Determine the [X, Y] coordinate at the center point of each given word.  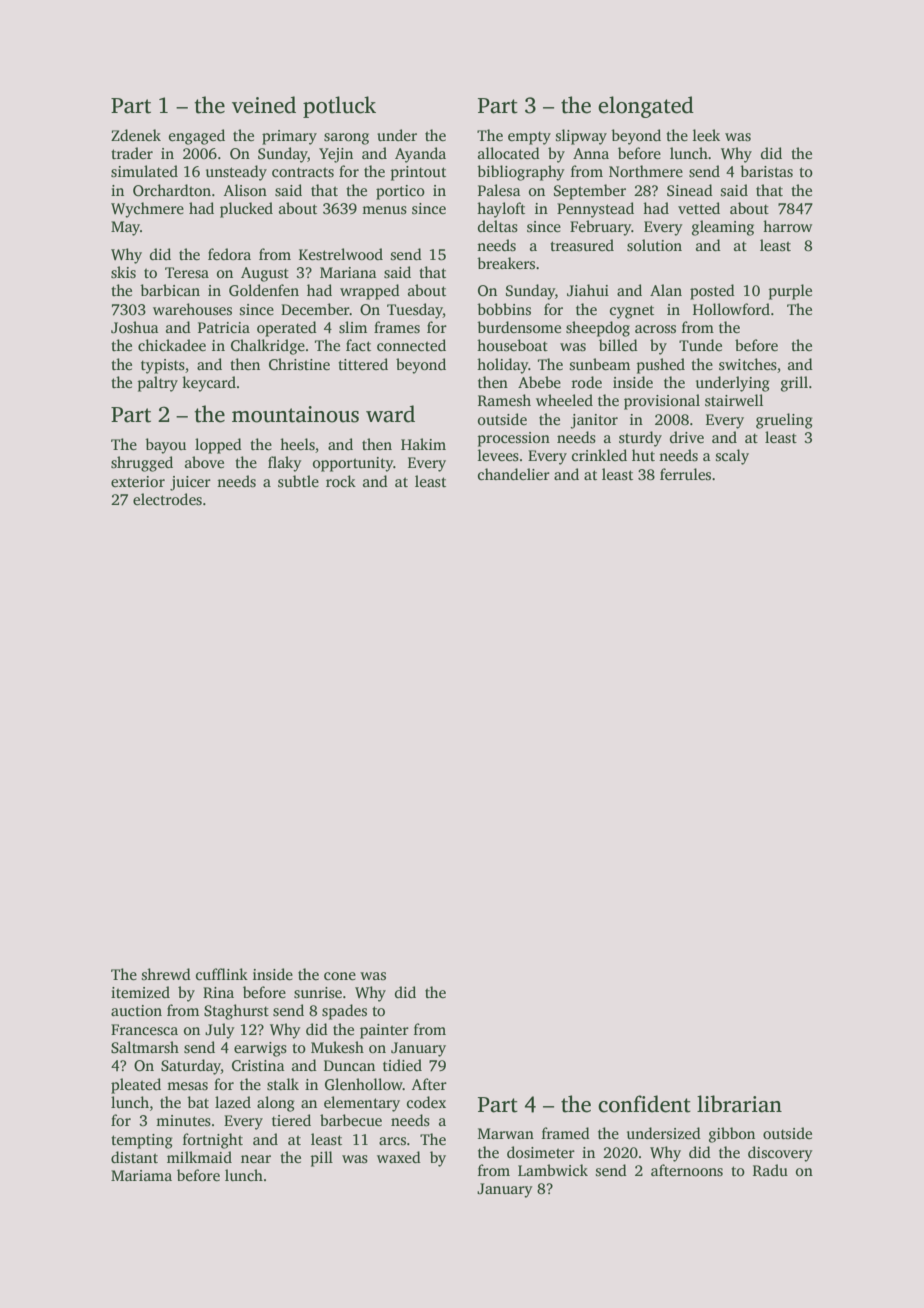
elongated [646, 107]
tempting [142, 1141]
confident [644, 1104]
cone [340, 976]
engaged [197, 137]
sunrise [318, 993]
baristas [766, 171]
